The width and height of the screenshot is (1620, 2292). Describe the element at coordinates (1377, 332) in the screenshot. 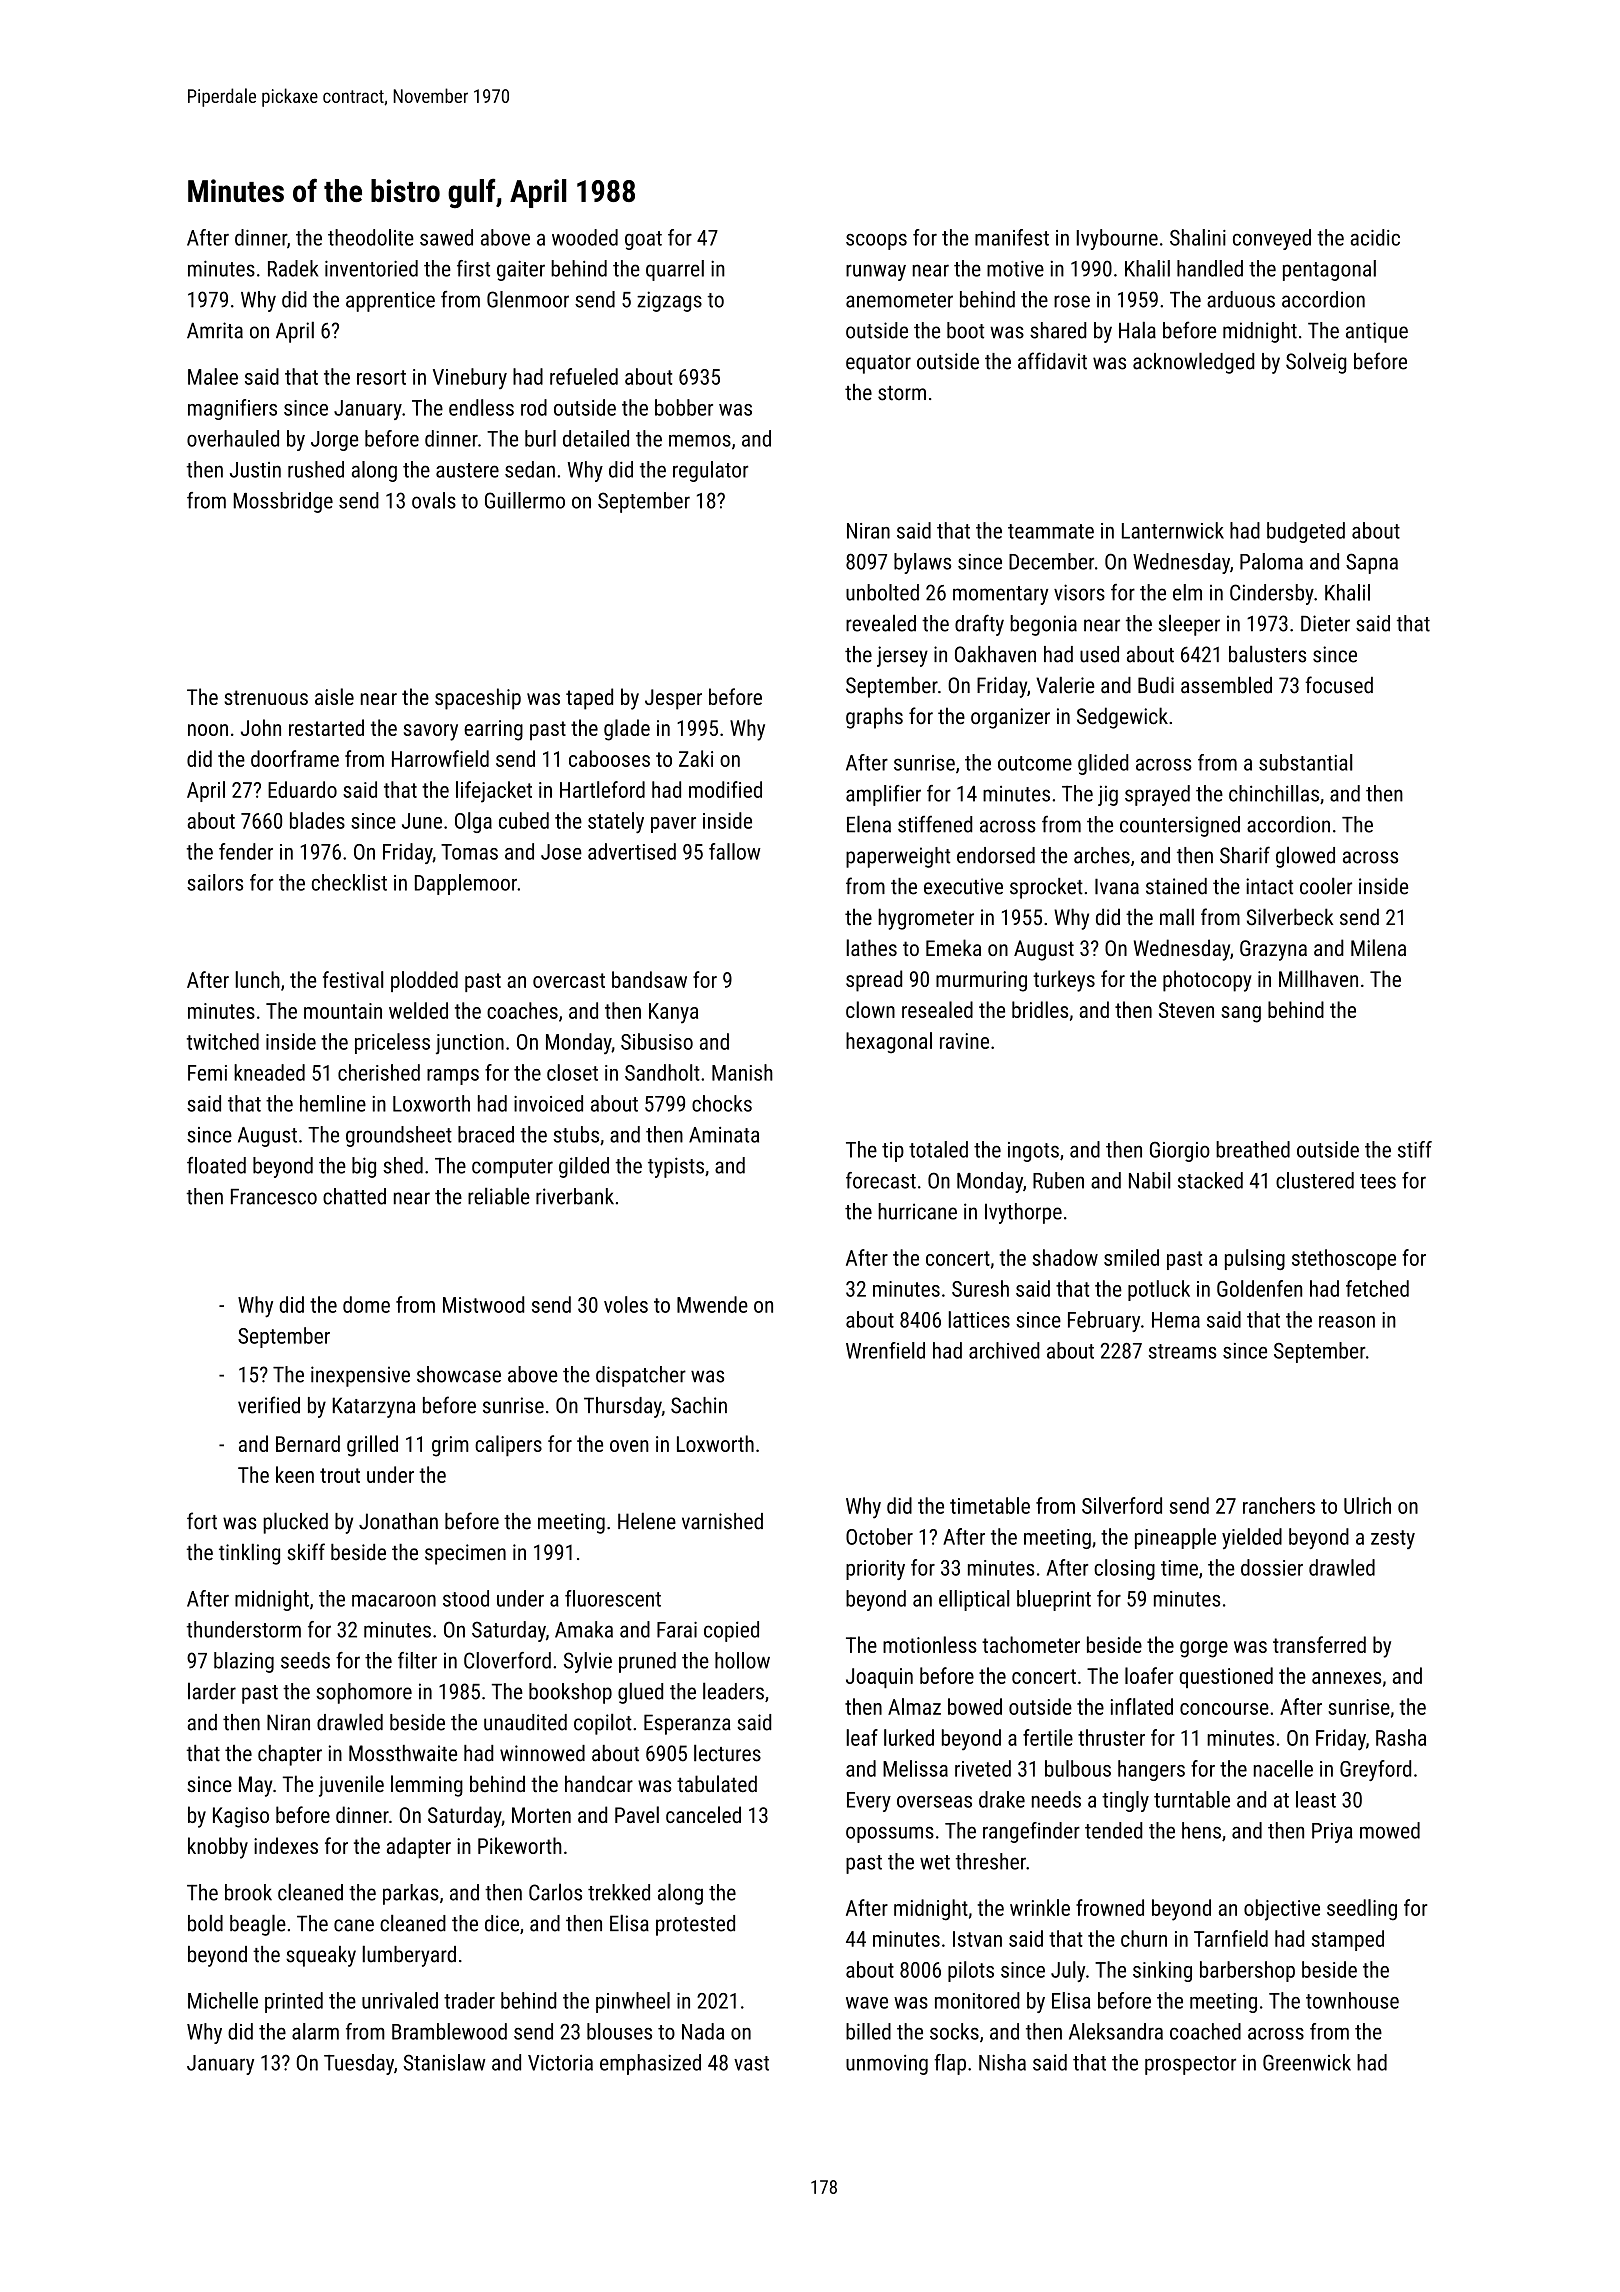

I see `antique` at that location.
